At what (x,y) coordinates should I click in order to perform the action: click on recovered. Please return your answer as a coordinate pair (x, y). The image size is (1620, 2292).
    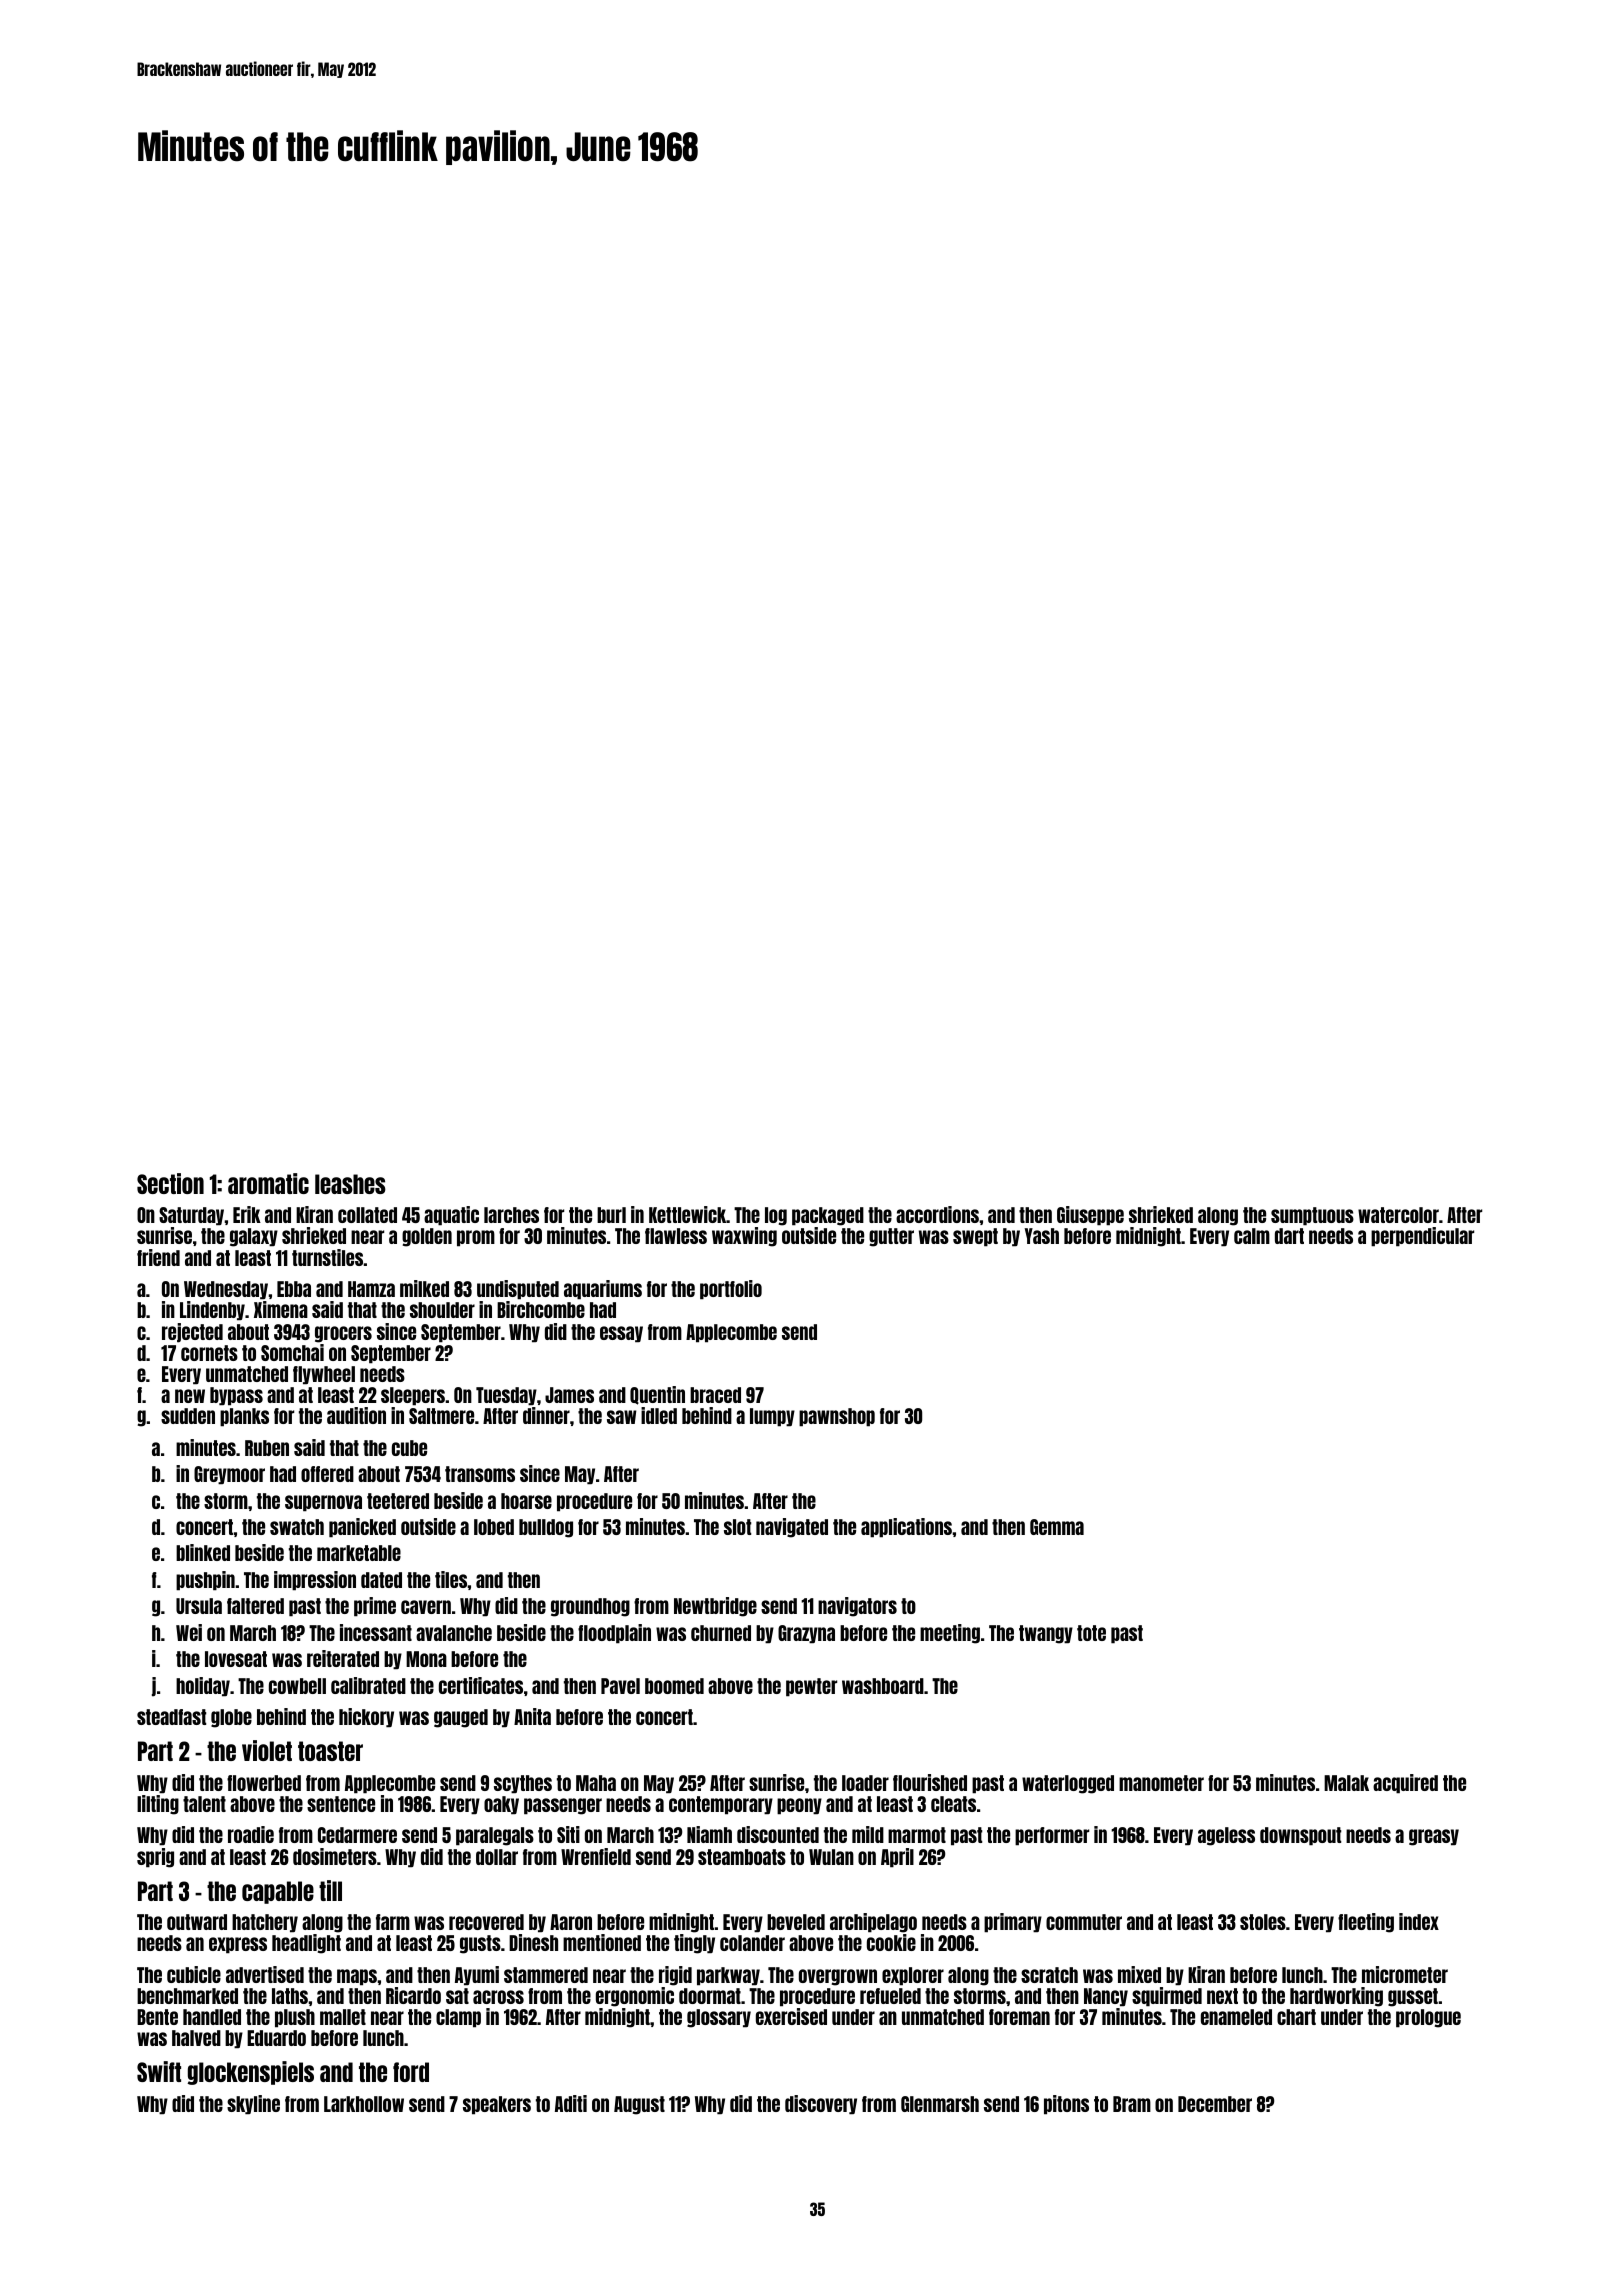
    Looking at the image, I should click on (486, 1922).
